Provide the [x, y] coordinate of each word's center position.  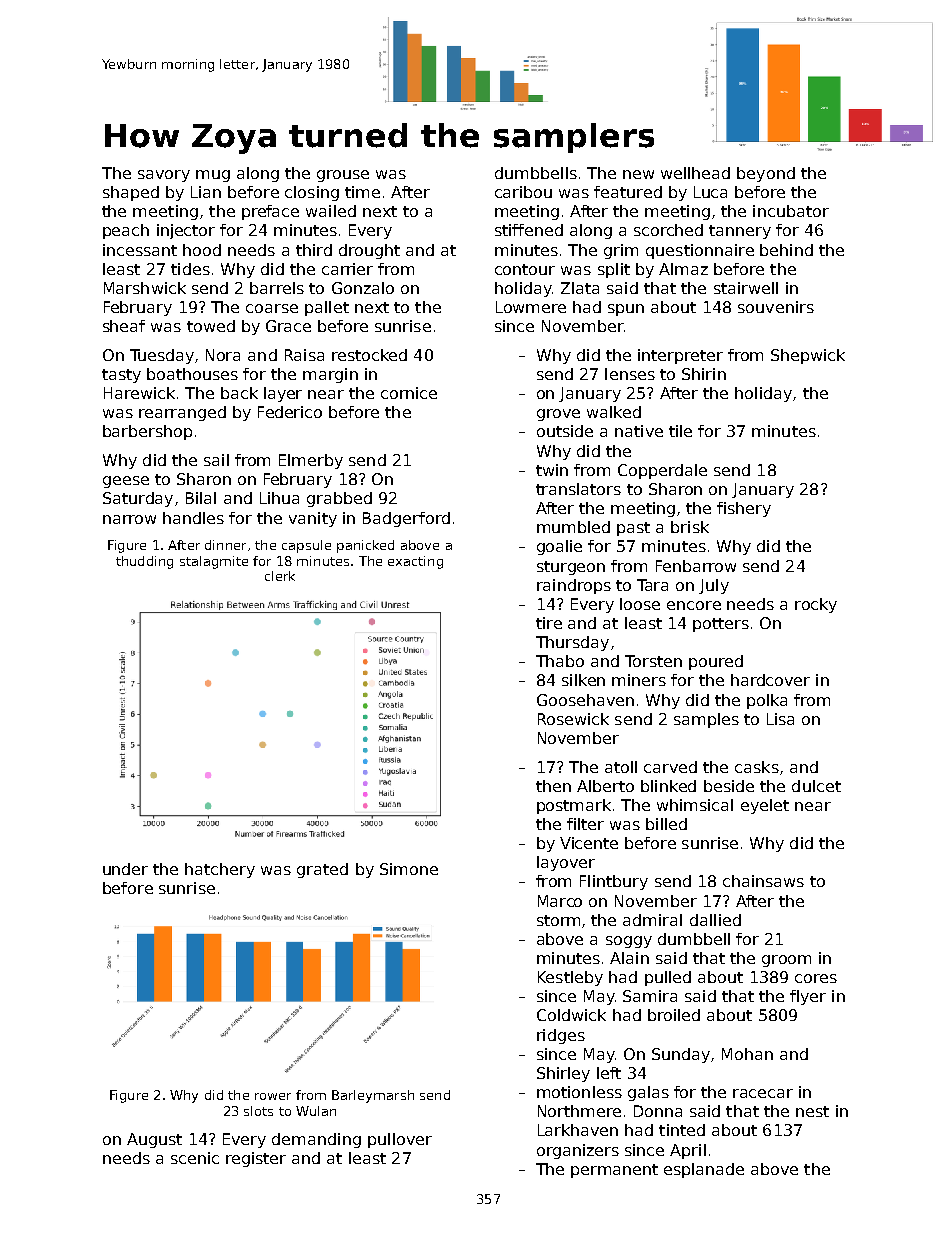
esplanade [704, 1170]
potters [721, 625]
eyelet [765, 806]
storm [558, 920]
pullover [400, 1140]
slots [258, 1111]
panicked [365, 546]
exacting [415, 562]
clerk [280, 576]
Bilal [201, 498]
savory [164, 176]
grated [322, 870]
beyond [766, 174]
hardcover [770, 680]
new [638, 174]
